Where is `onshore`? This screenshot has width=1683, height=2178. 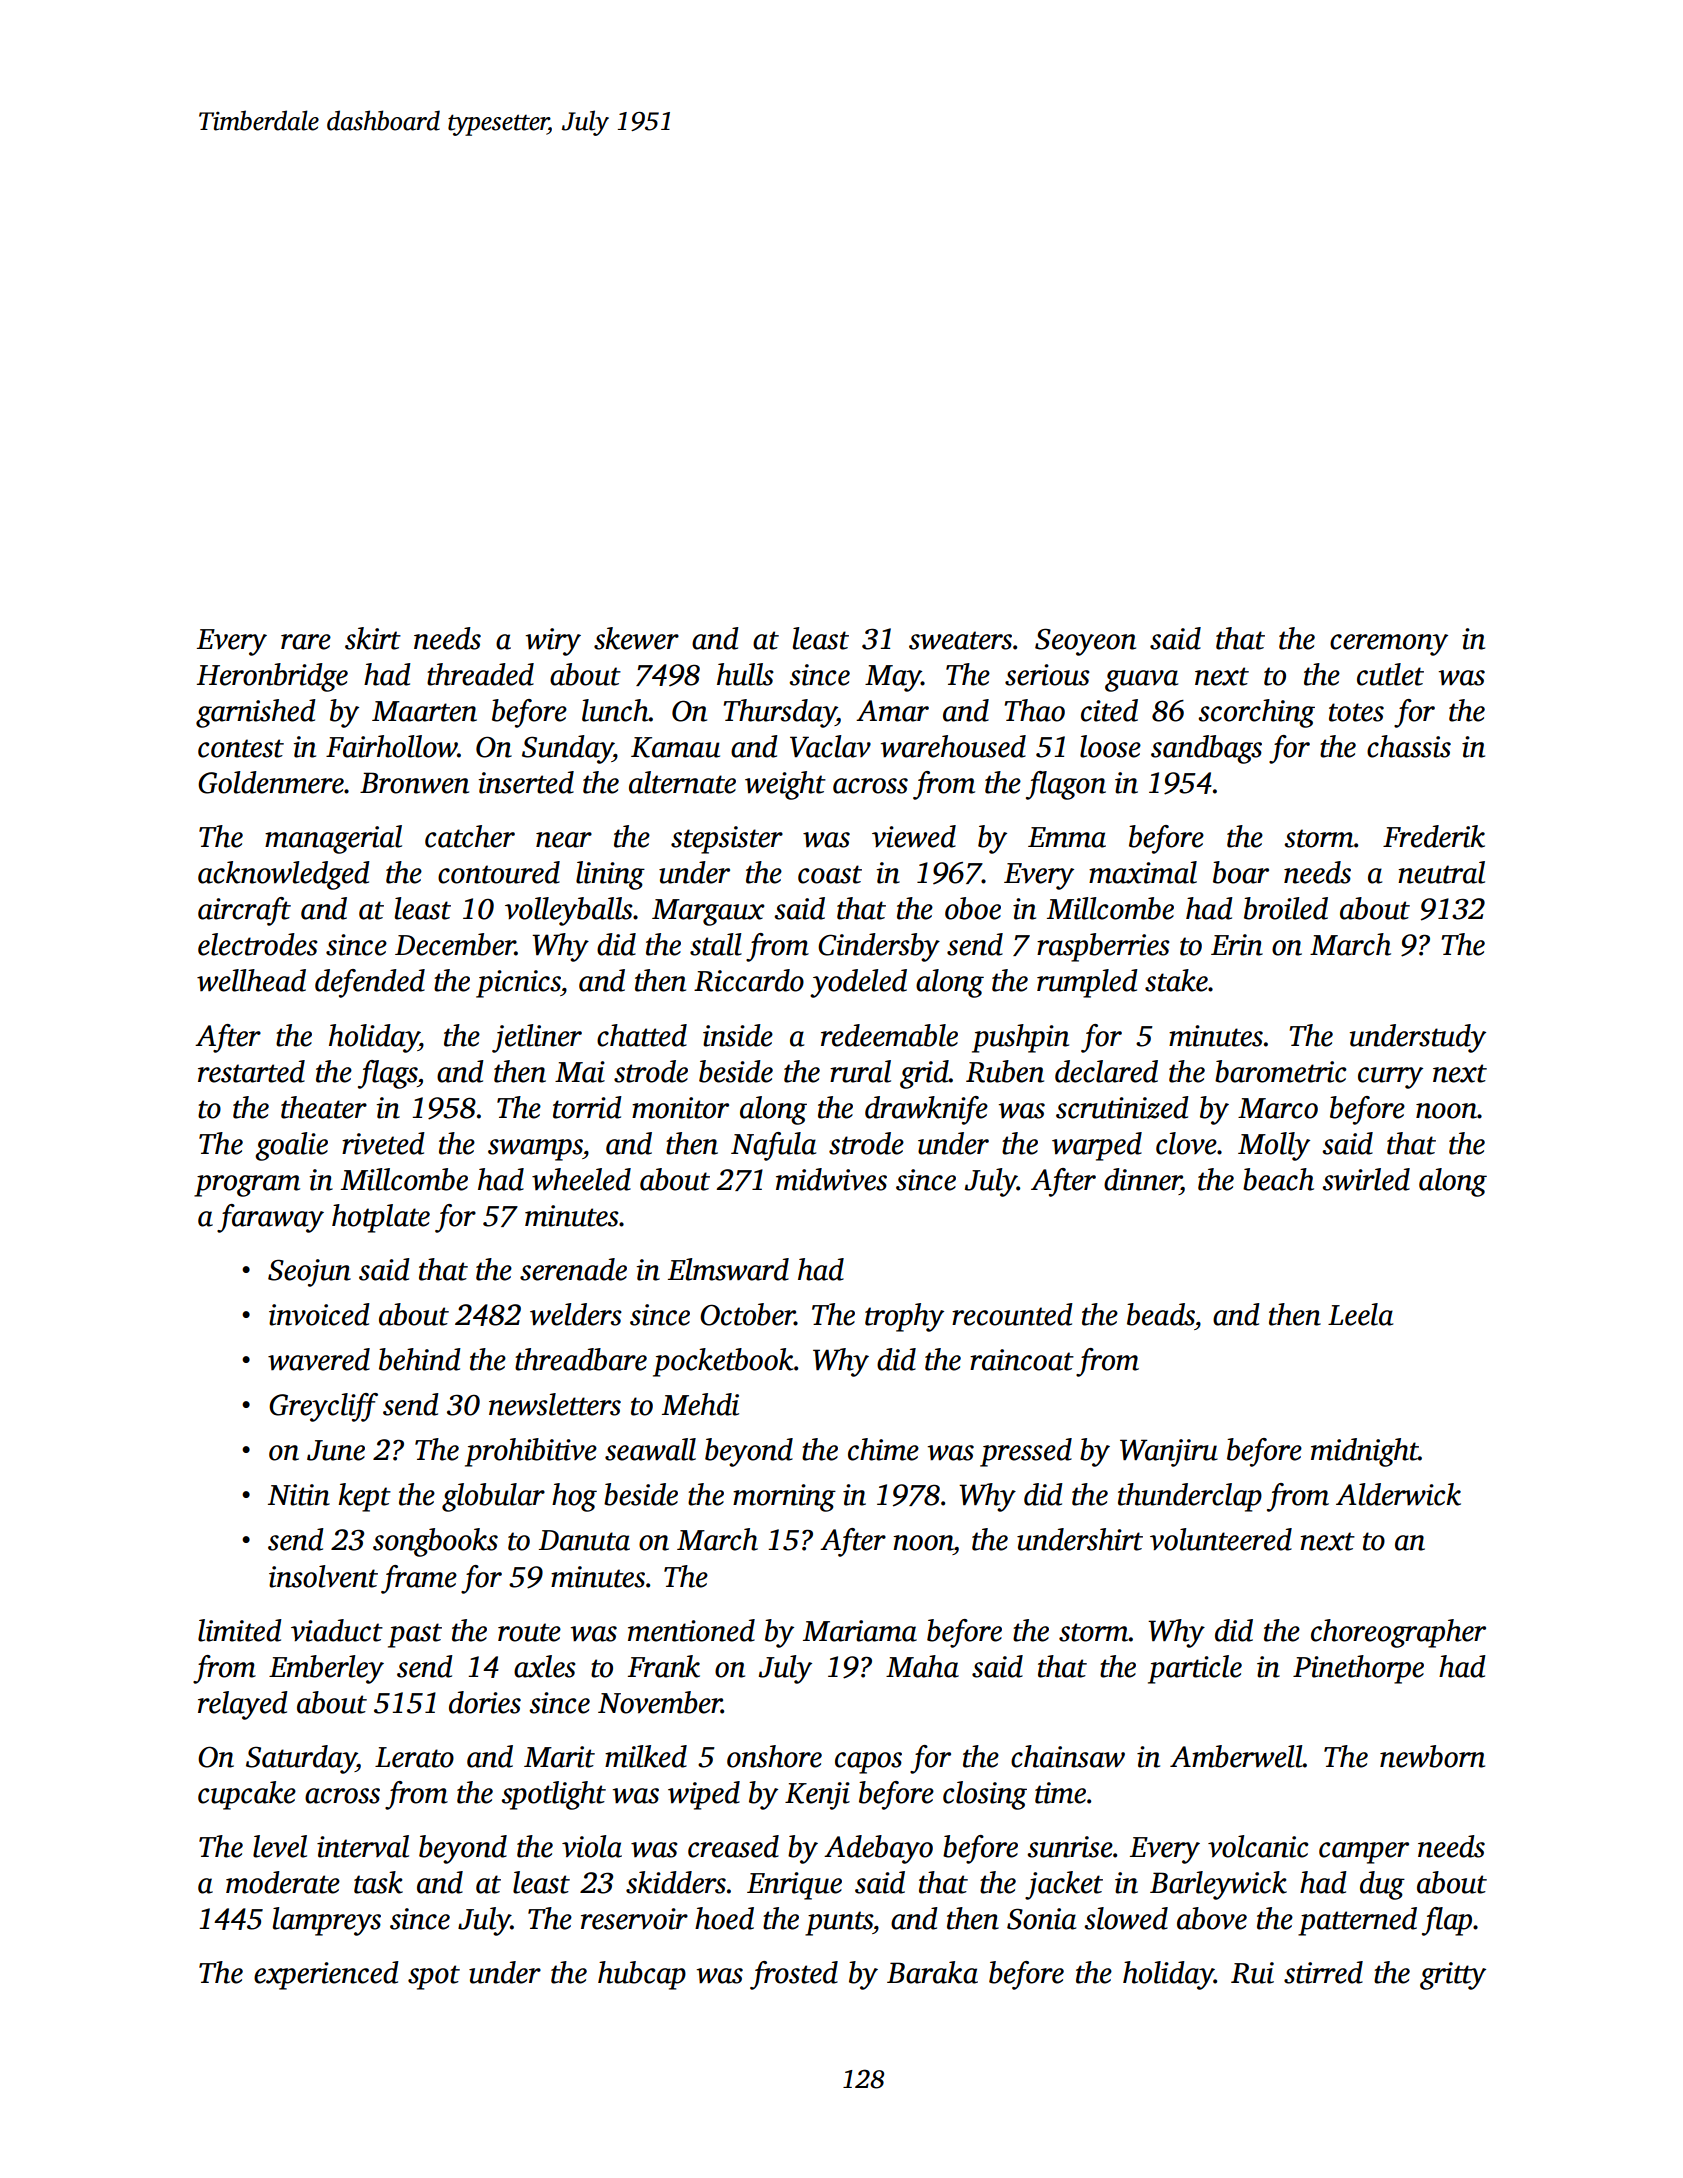 onshore is located at coordinates (774, 1756).
